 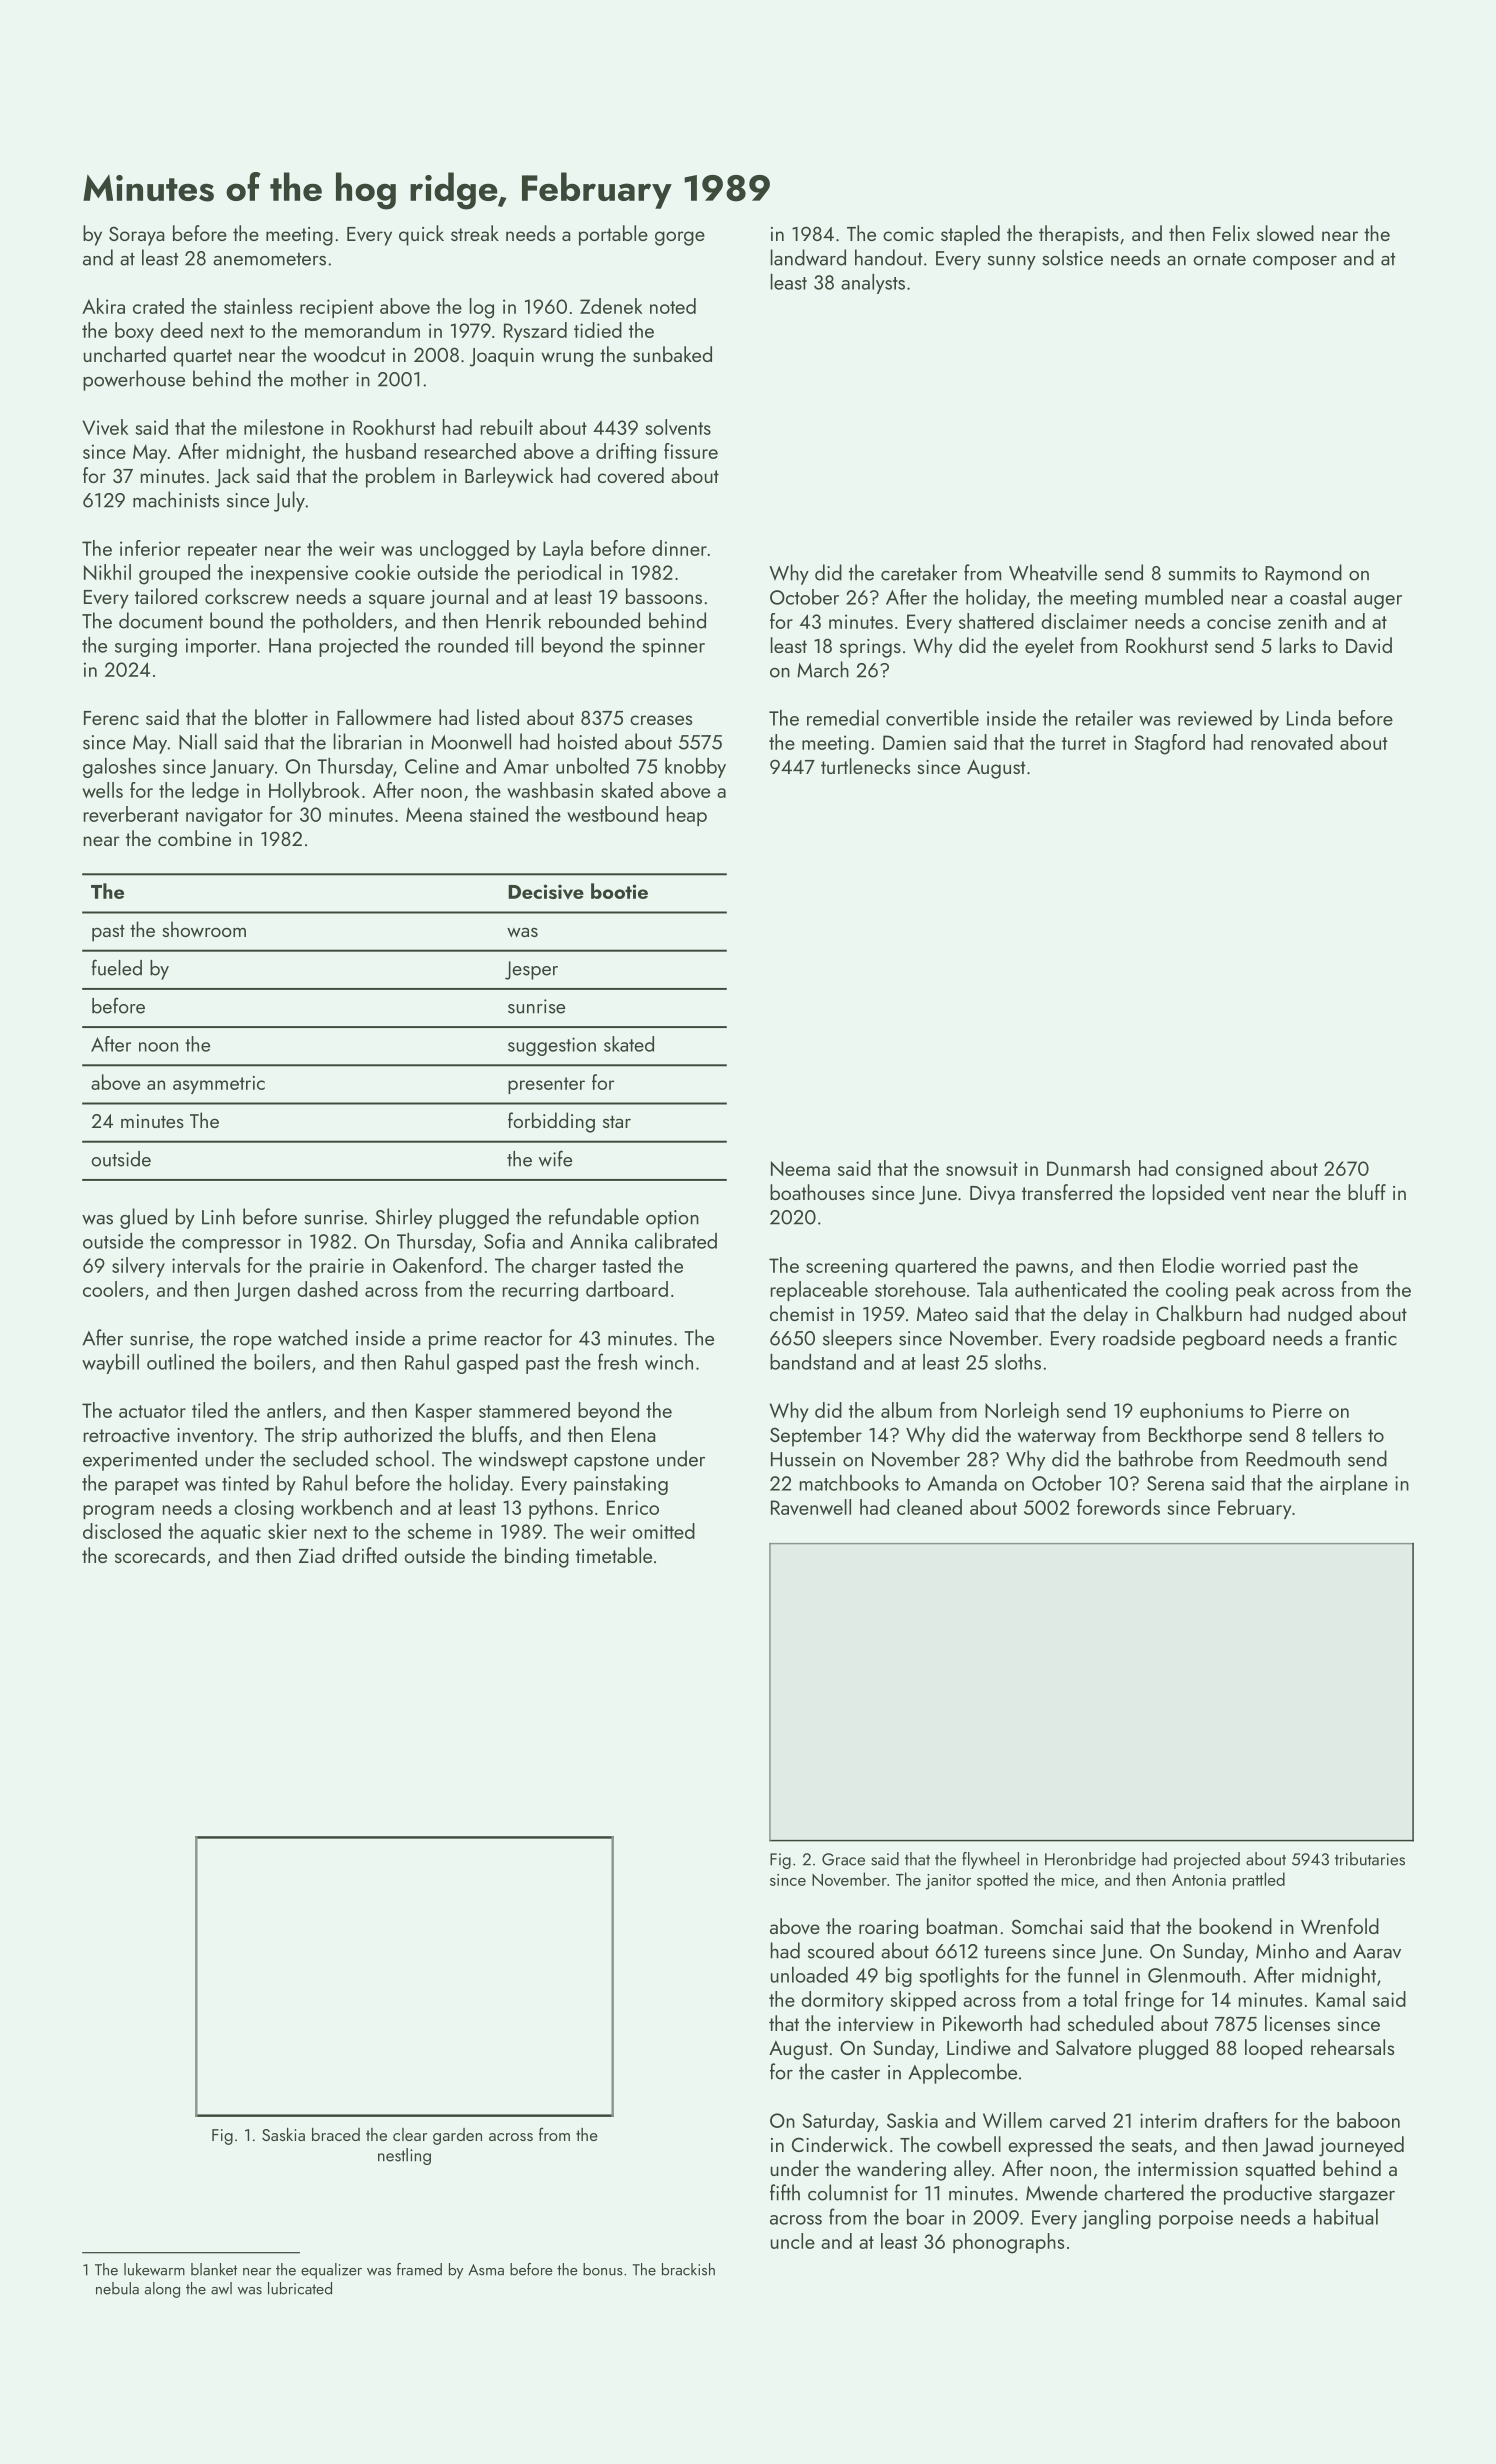 I want to click on scorecards, so click(x=160, y=1555).
